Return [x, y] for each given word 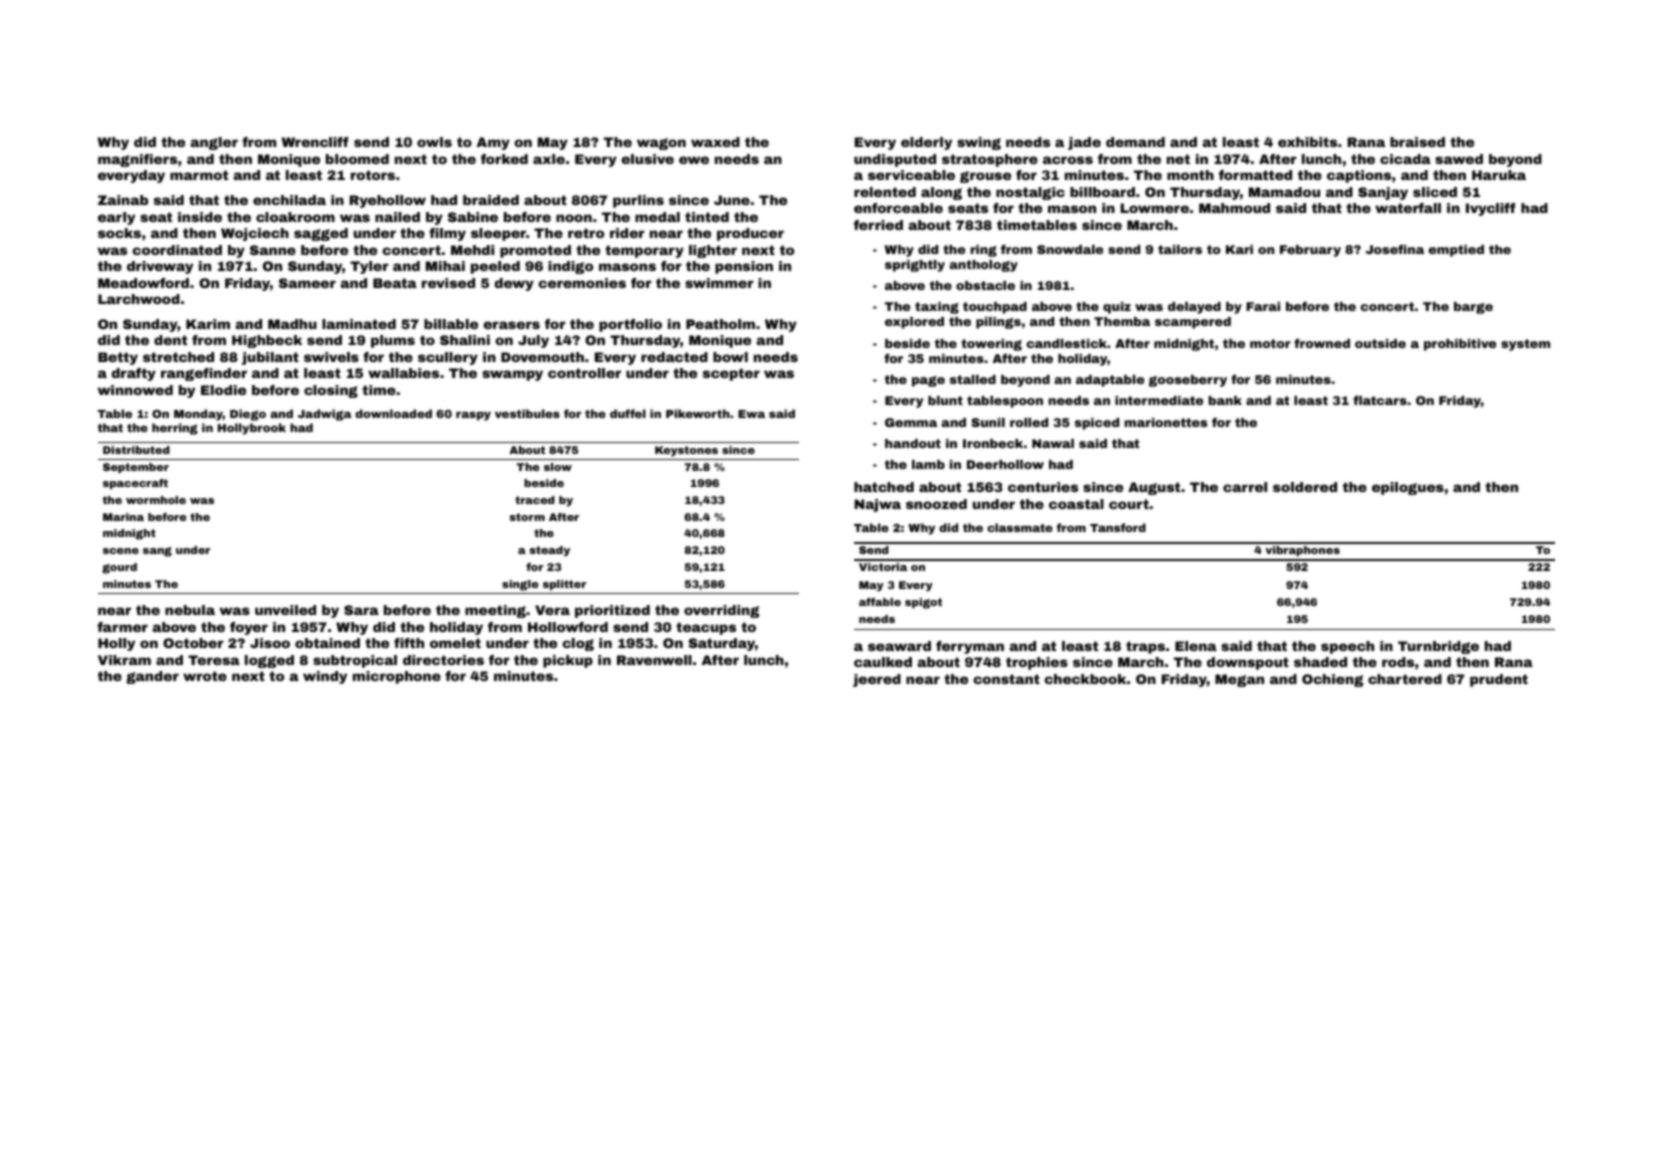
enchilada [289, 200]
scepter [731, 374]
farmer [122, 627]
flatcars [1380, 400]
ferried [878, 225]
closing [331, 391]
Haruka [1499, 175]
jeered [877, 680]
